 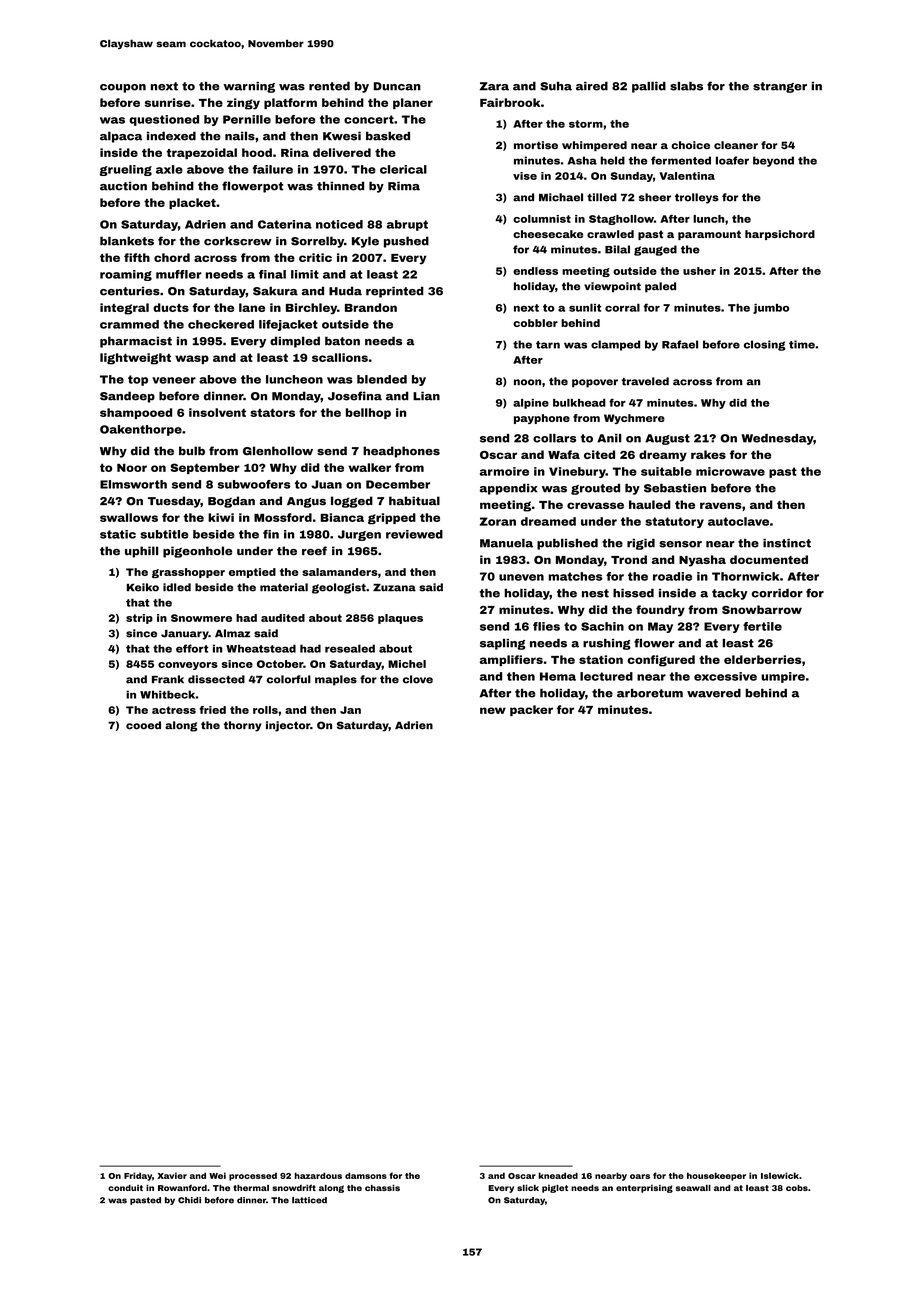 I want to click on reprinted, so click(x=395, y=292).
